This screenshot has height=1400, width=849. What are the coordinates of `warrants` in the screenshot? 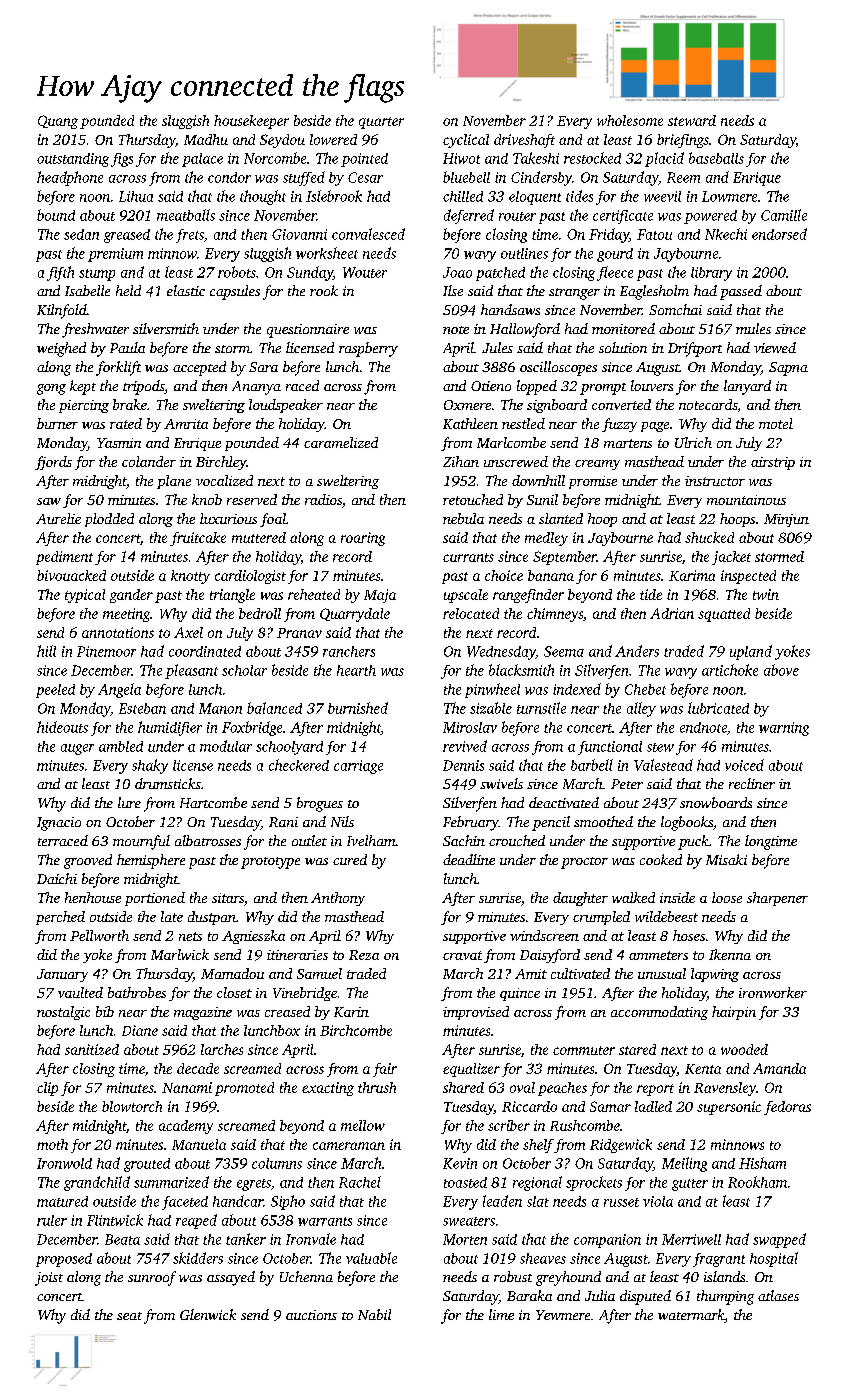 It's located at (325, 1221).
